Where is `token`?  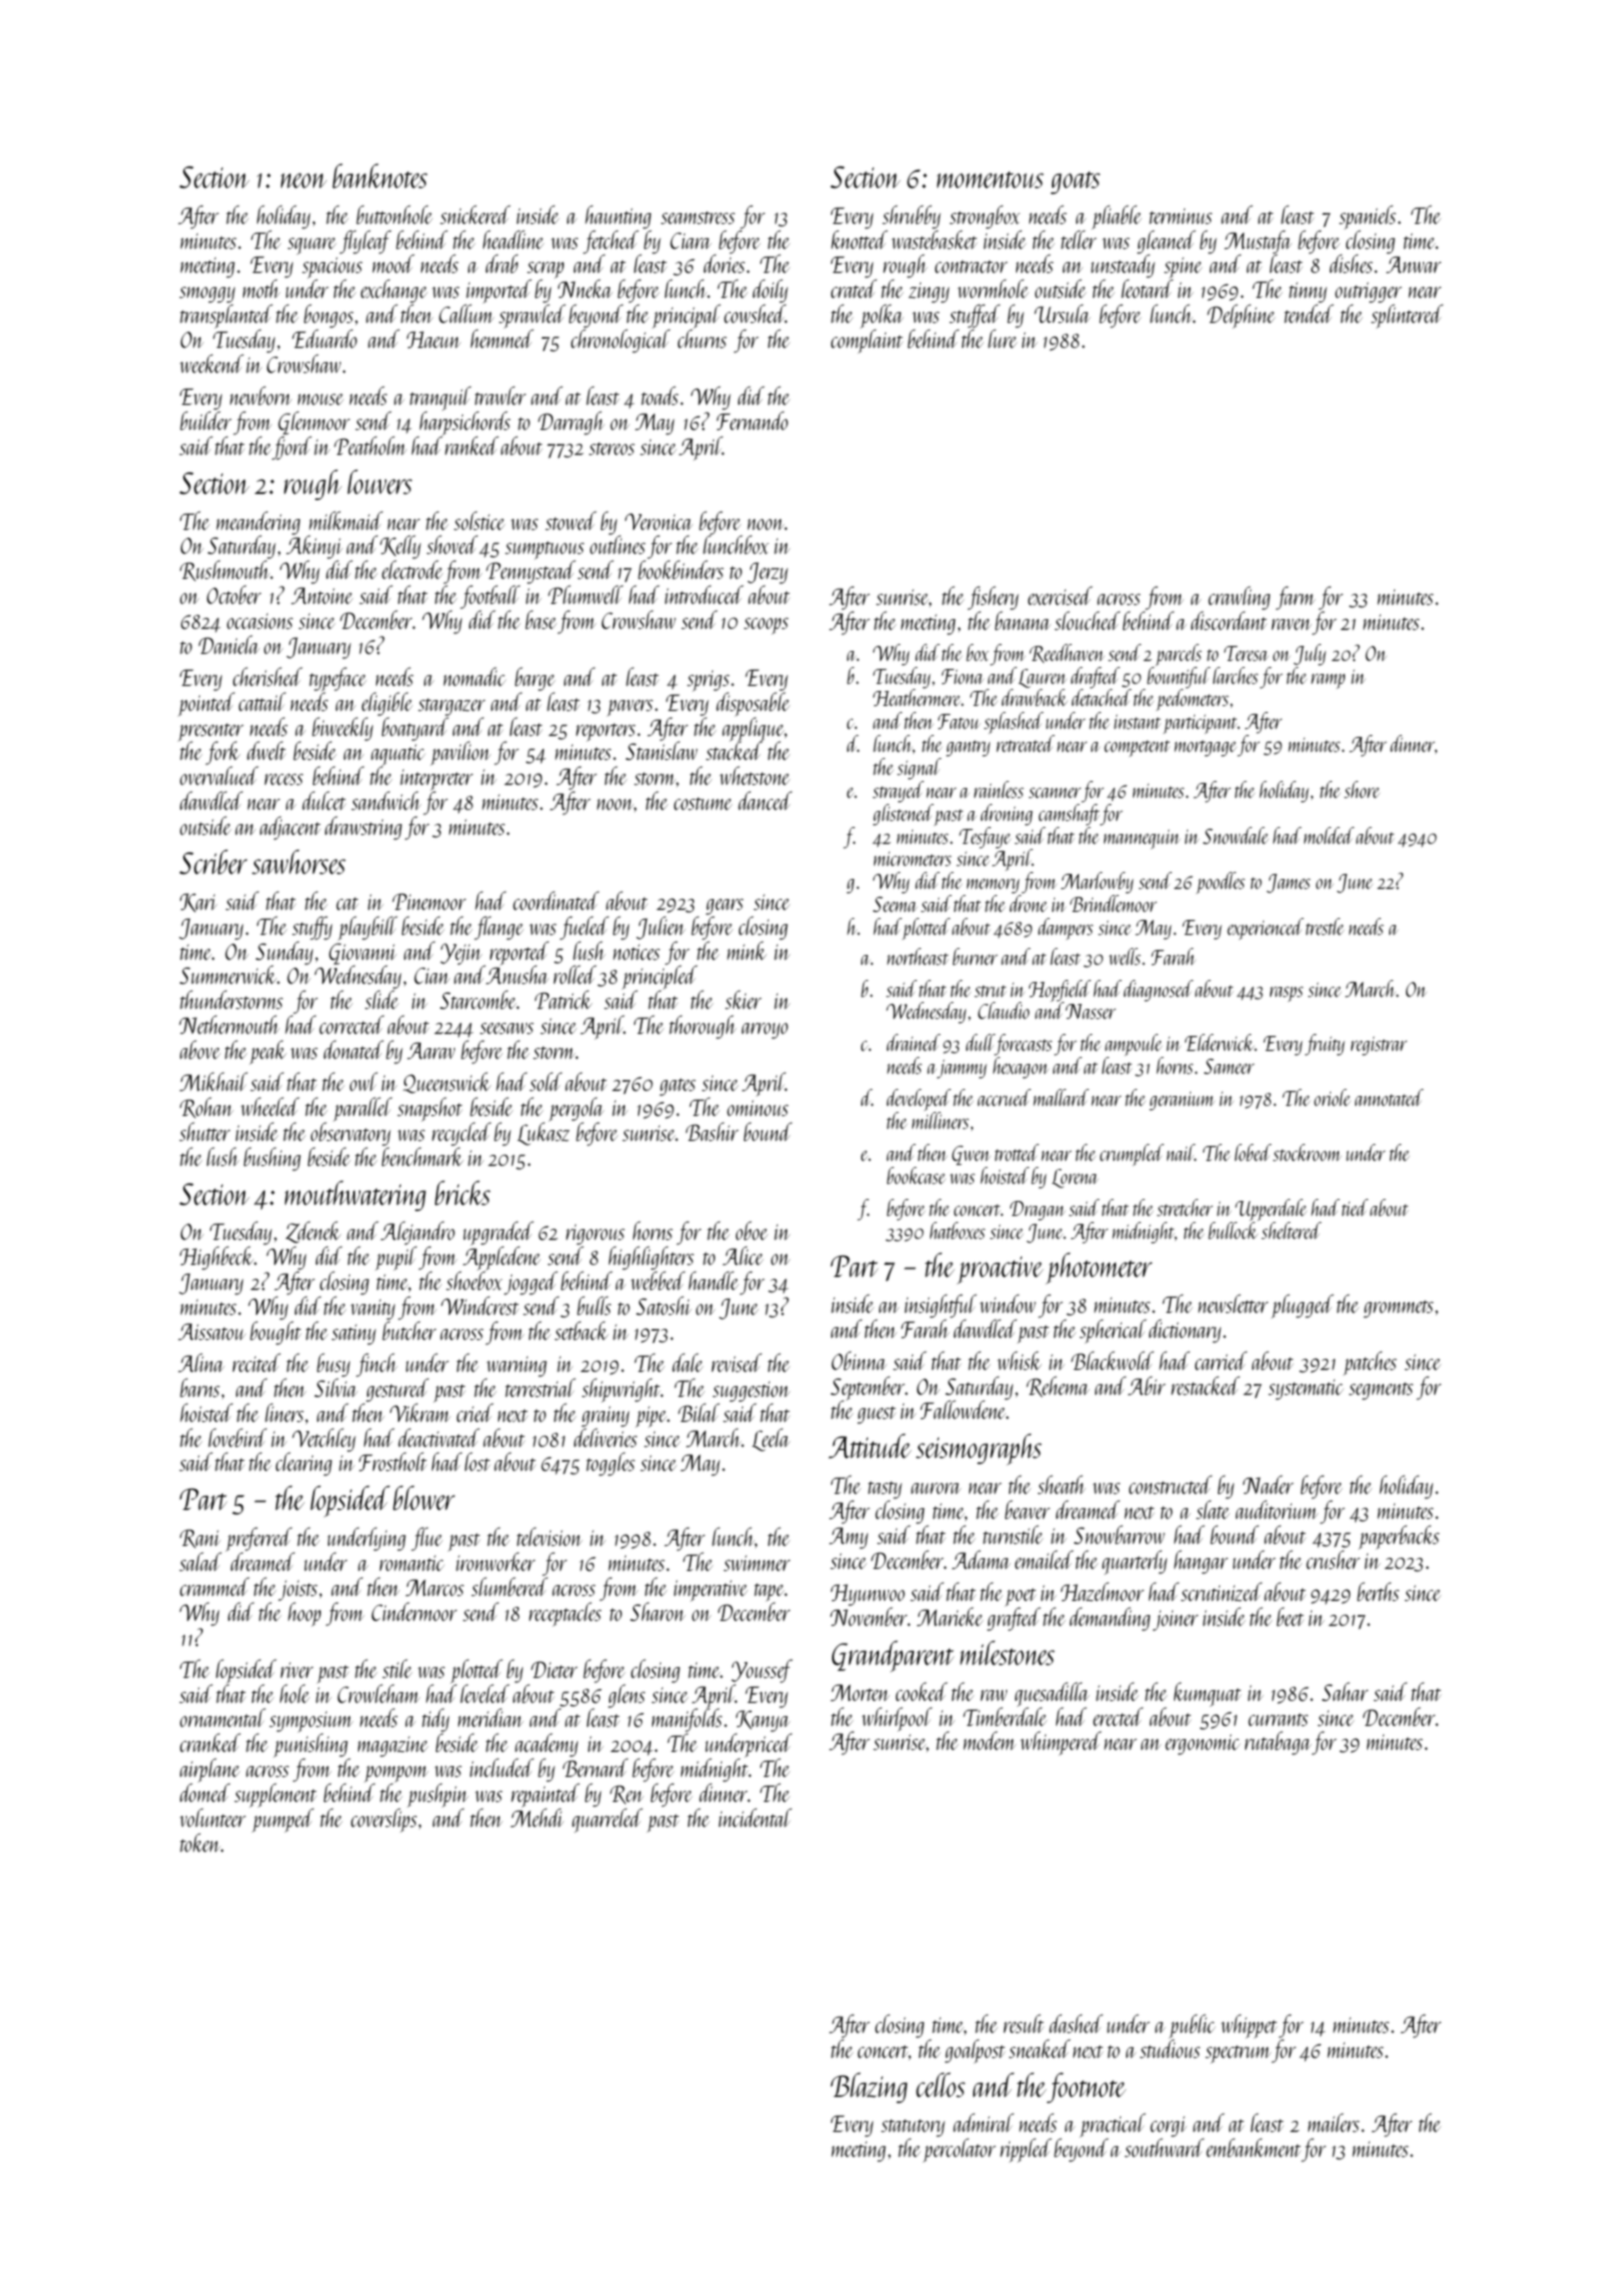 token is located at coordinates (200, 1842).
